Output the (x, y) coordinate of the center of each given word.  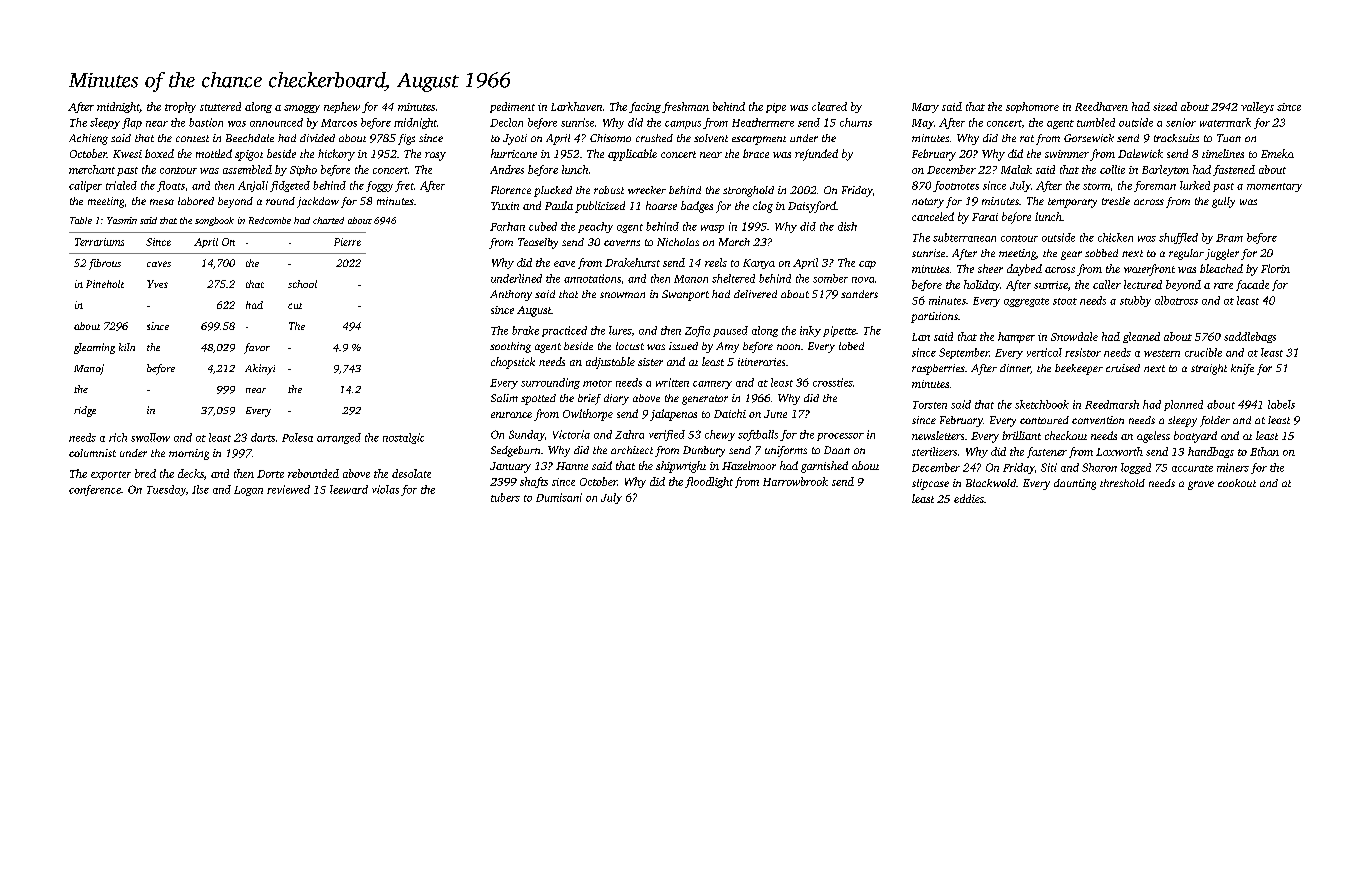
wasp (712, 229)
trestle (1116, 201)
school (302, 284)
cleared (829, 106)
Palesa (297, 437)
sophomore (1032, 107)
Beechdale (250, 138)
